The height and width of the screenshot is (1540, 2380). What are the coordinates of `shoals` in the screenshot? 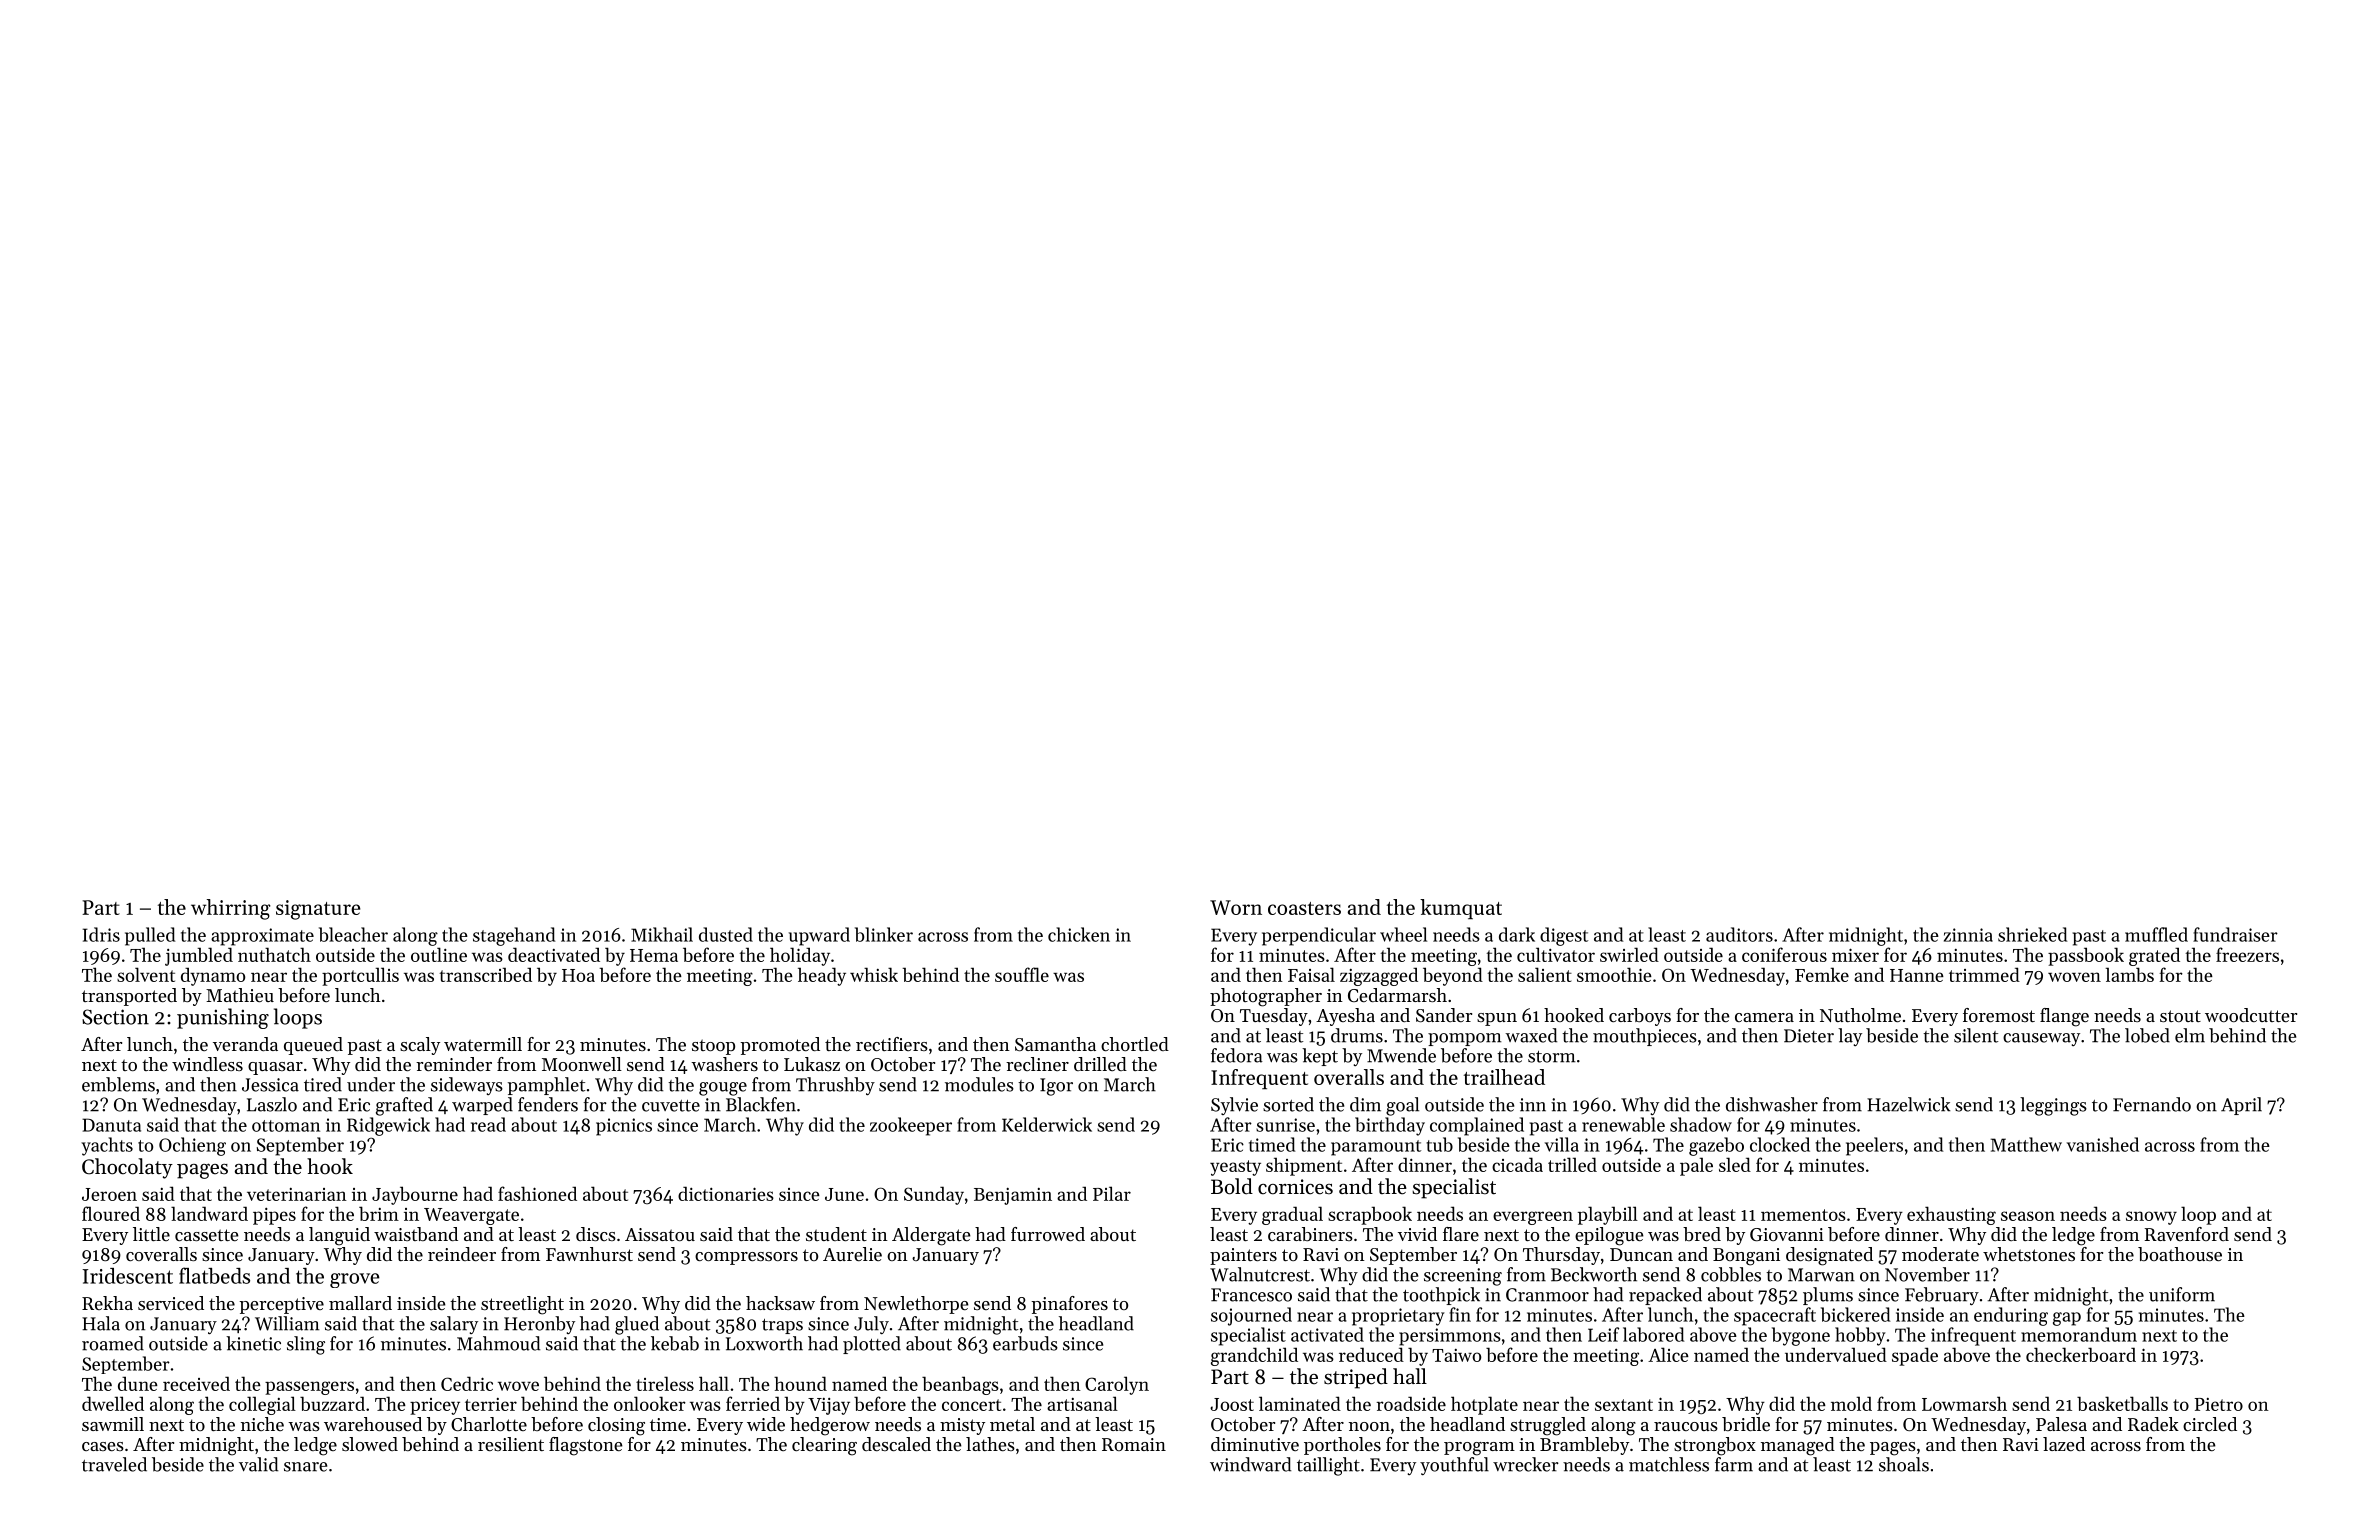 It's located at (1904, 1464).
